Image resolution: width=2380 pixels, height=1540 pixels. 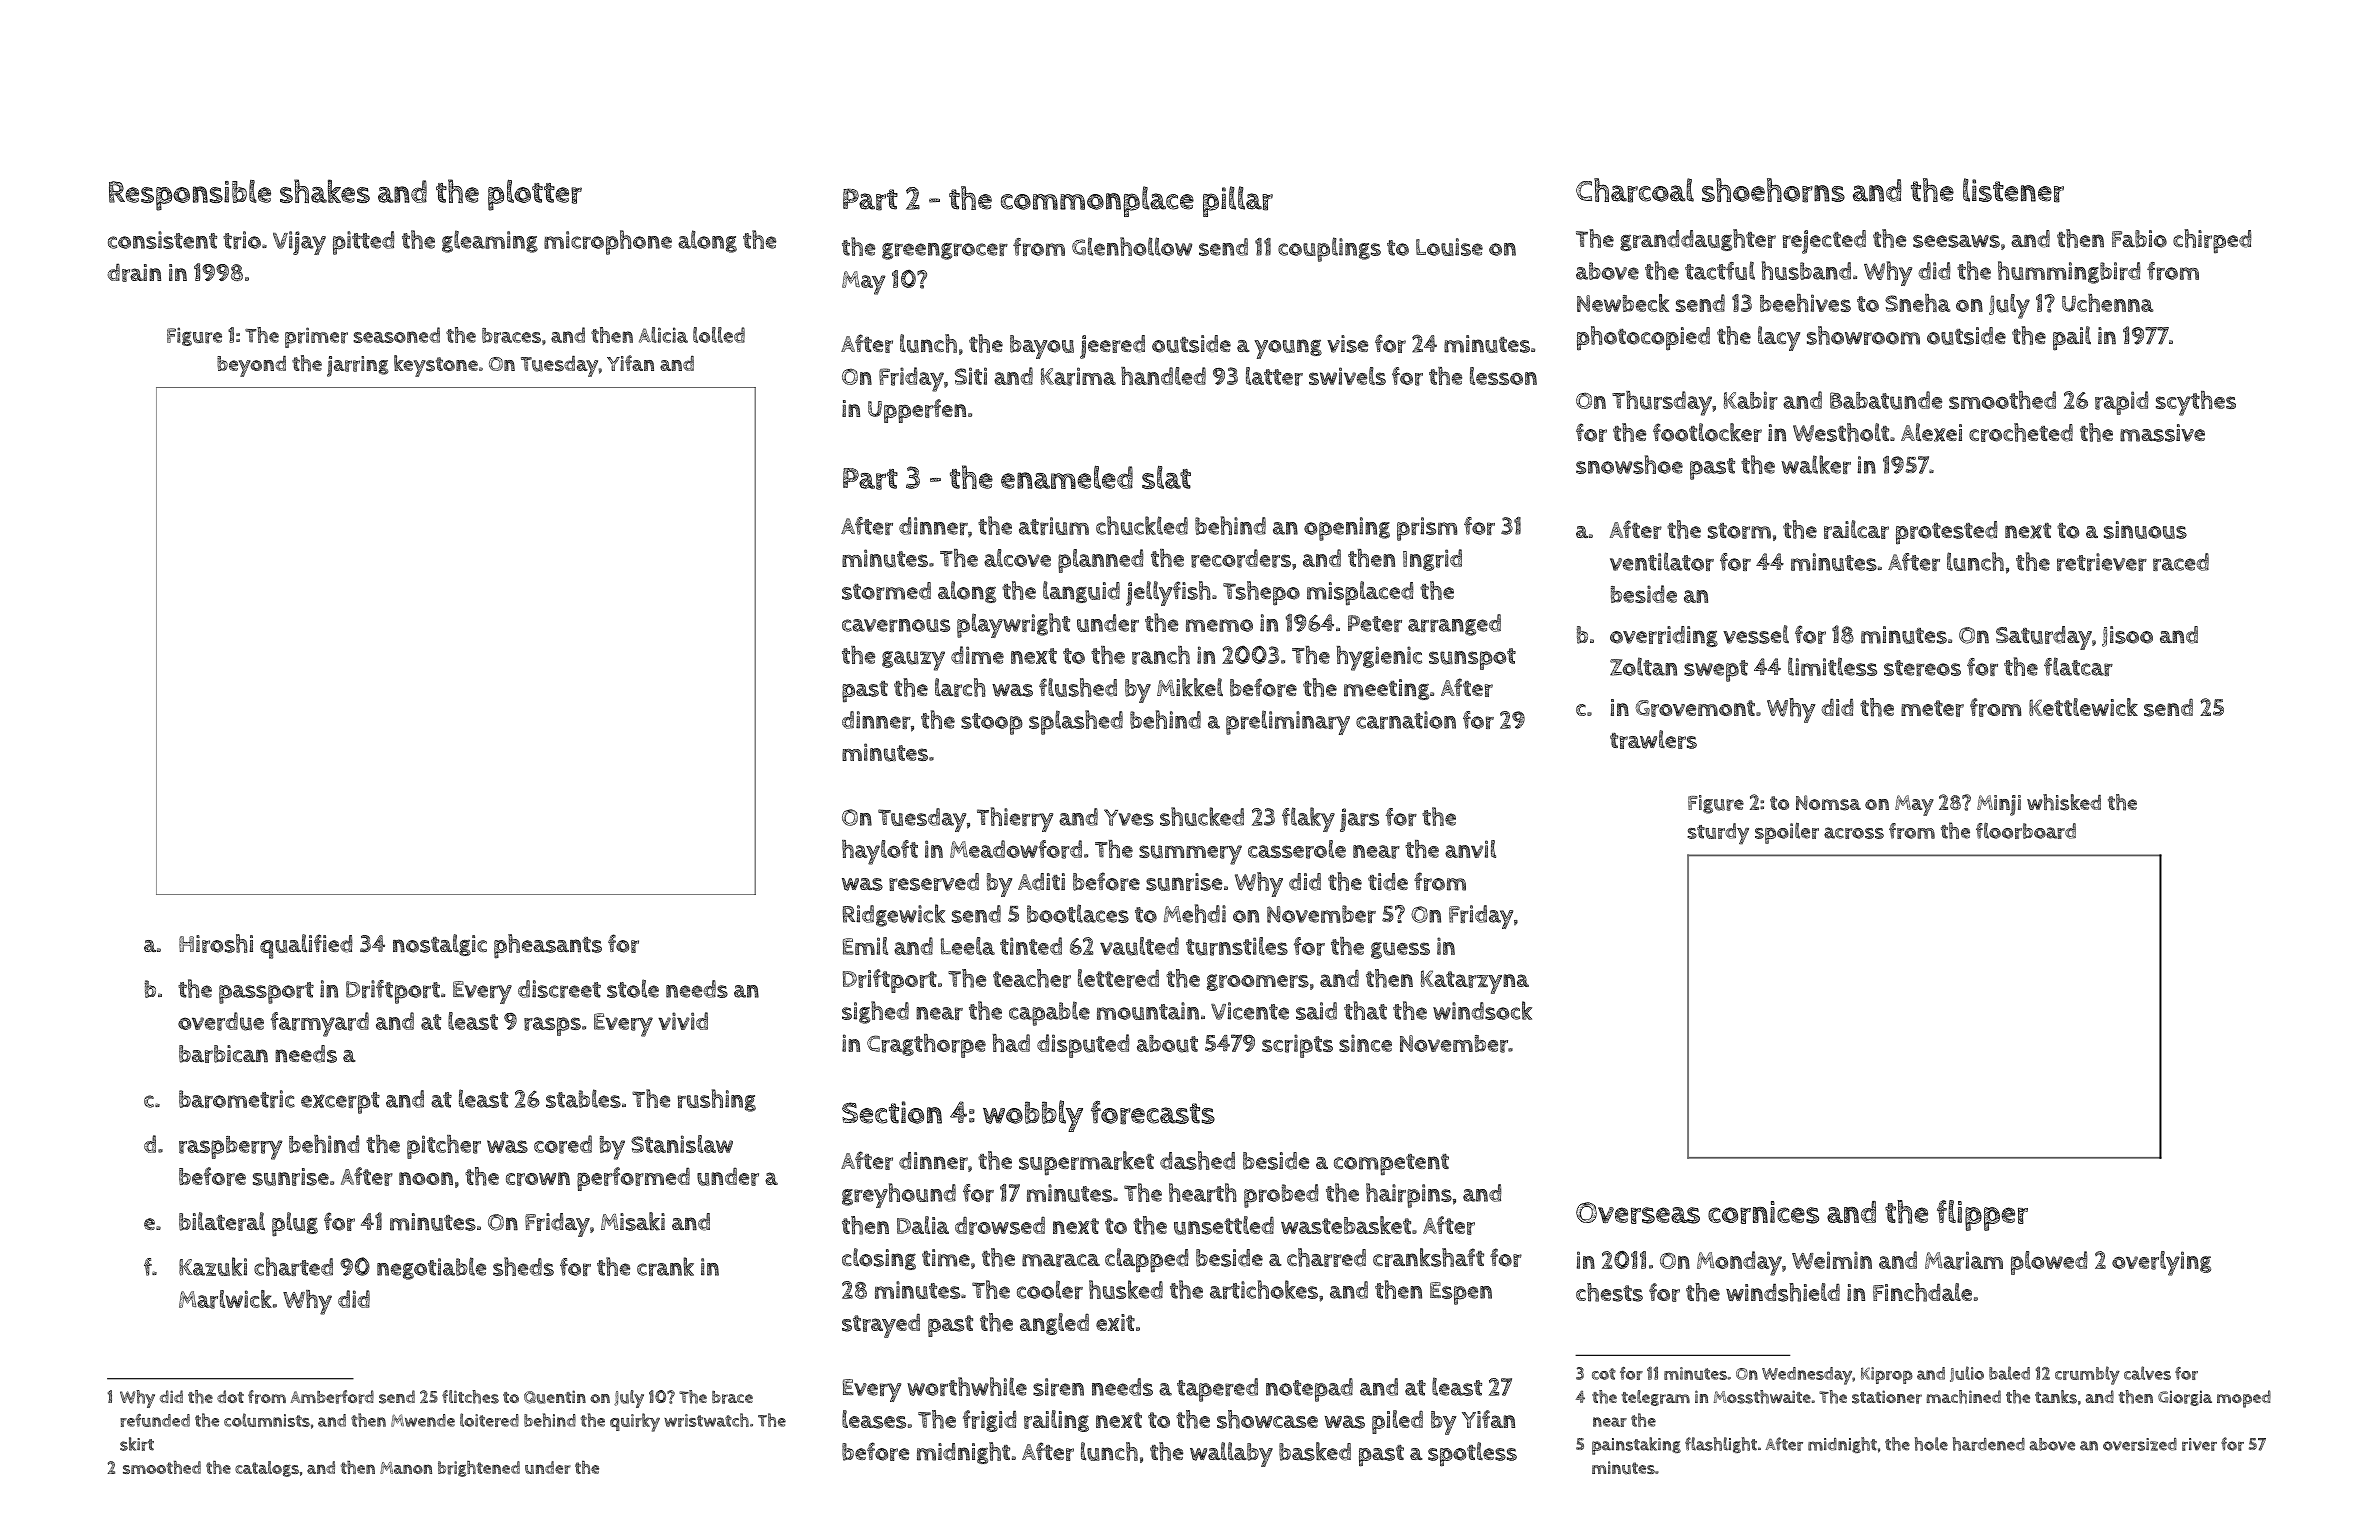 I want to click on siren, so click(x=1058, y=1387).
